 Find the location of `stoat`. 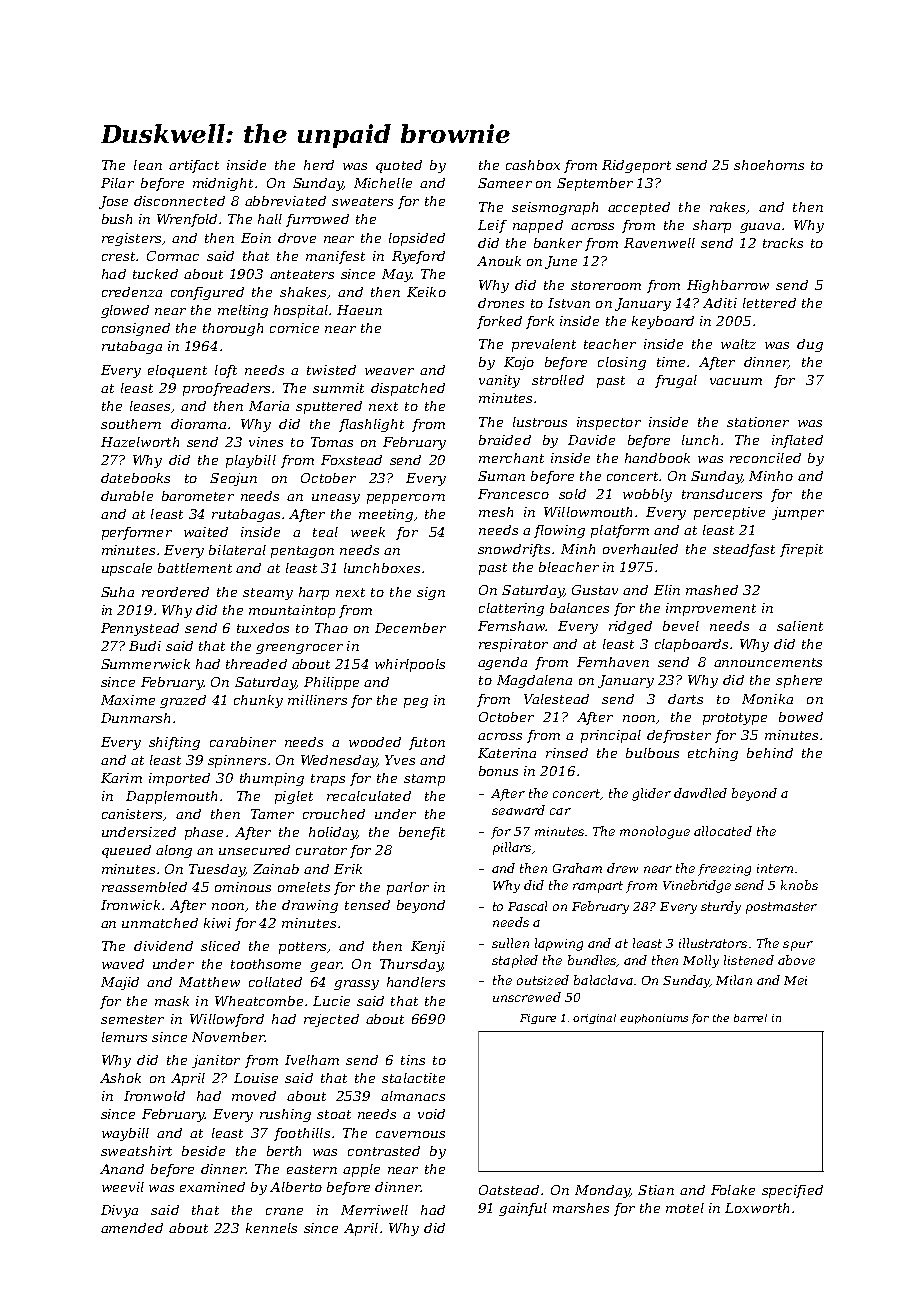

stoat is located at coordinates (334, 1114).
